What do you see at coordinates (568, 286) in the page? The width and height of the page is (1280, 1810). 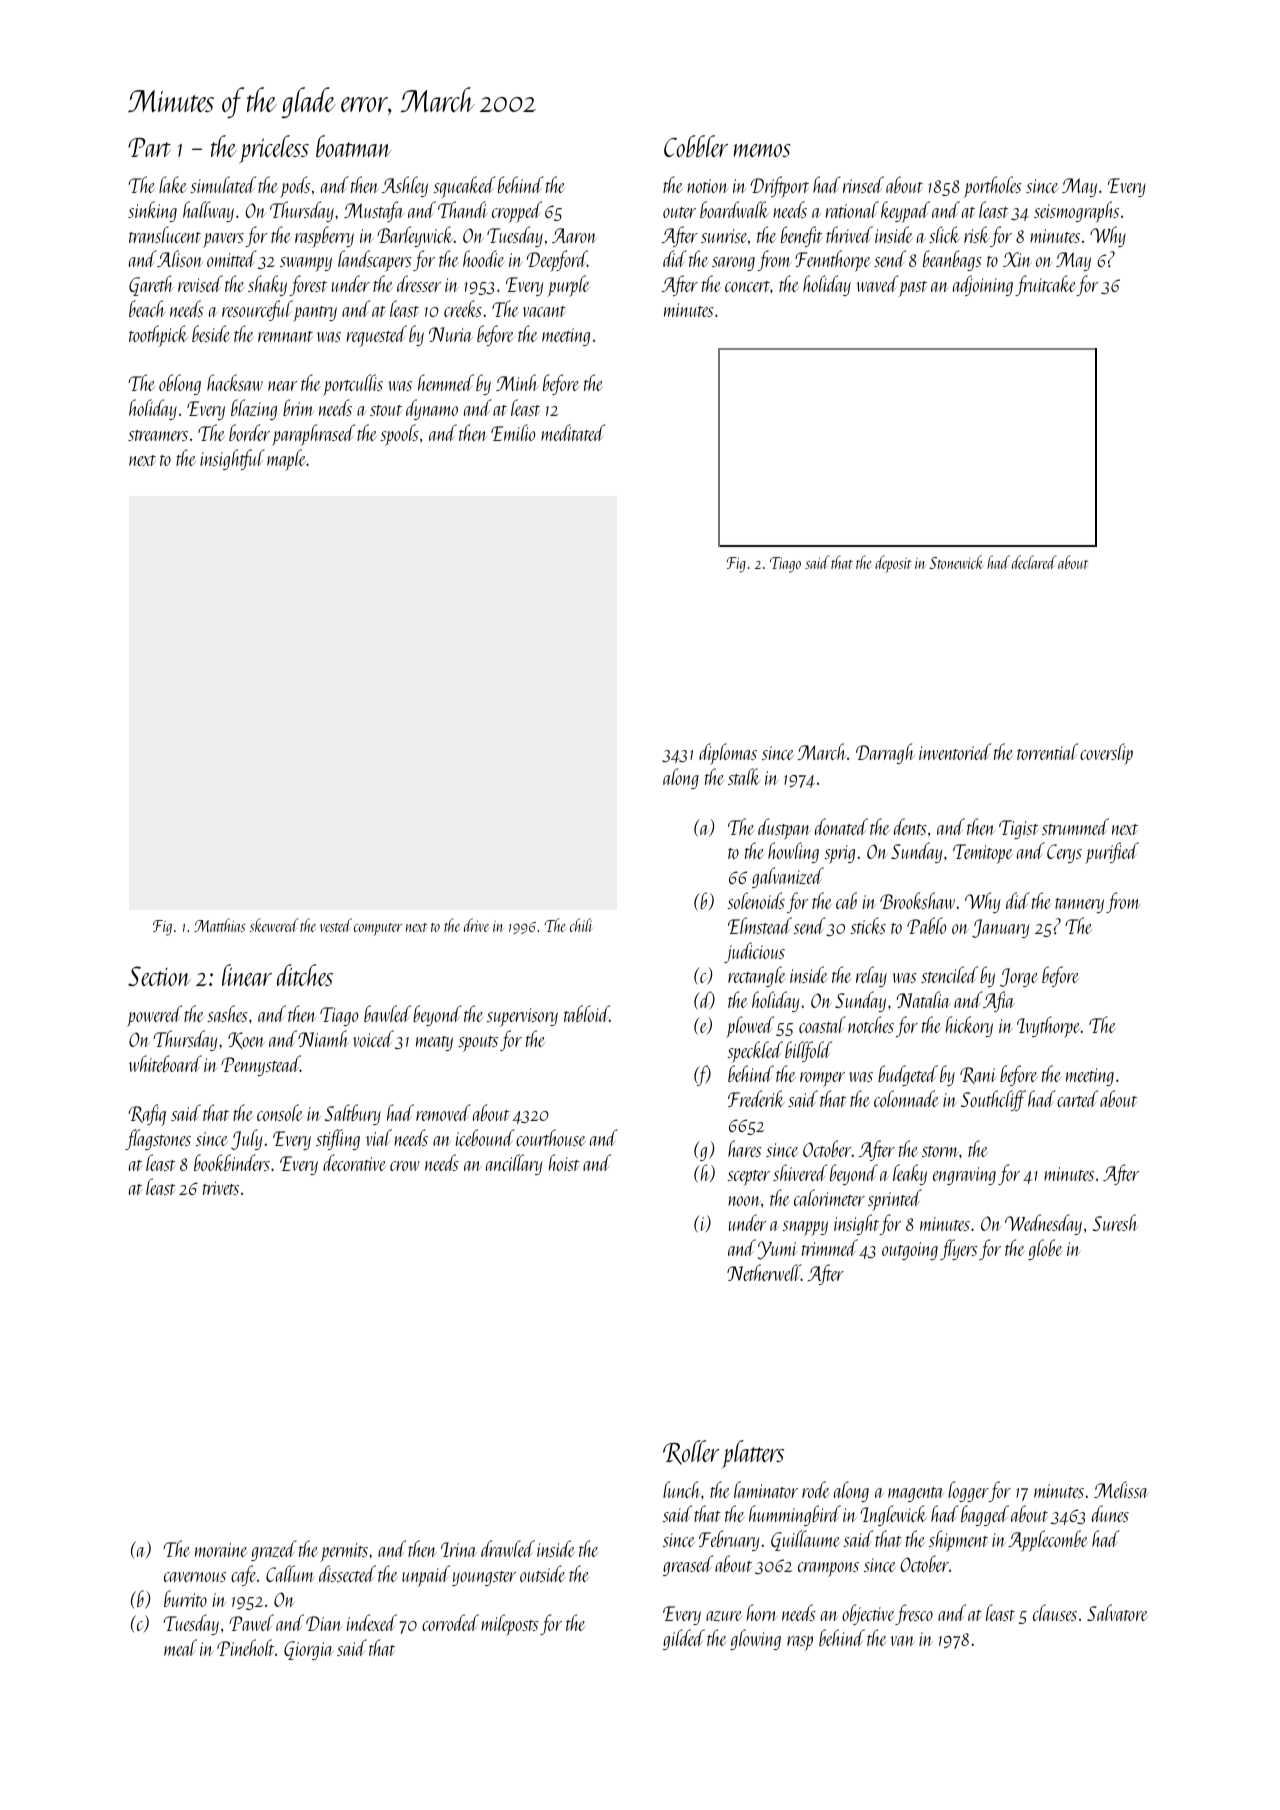 I see `purple` at bounding box center [568, 286].
